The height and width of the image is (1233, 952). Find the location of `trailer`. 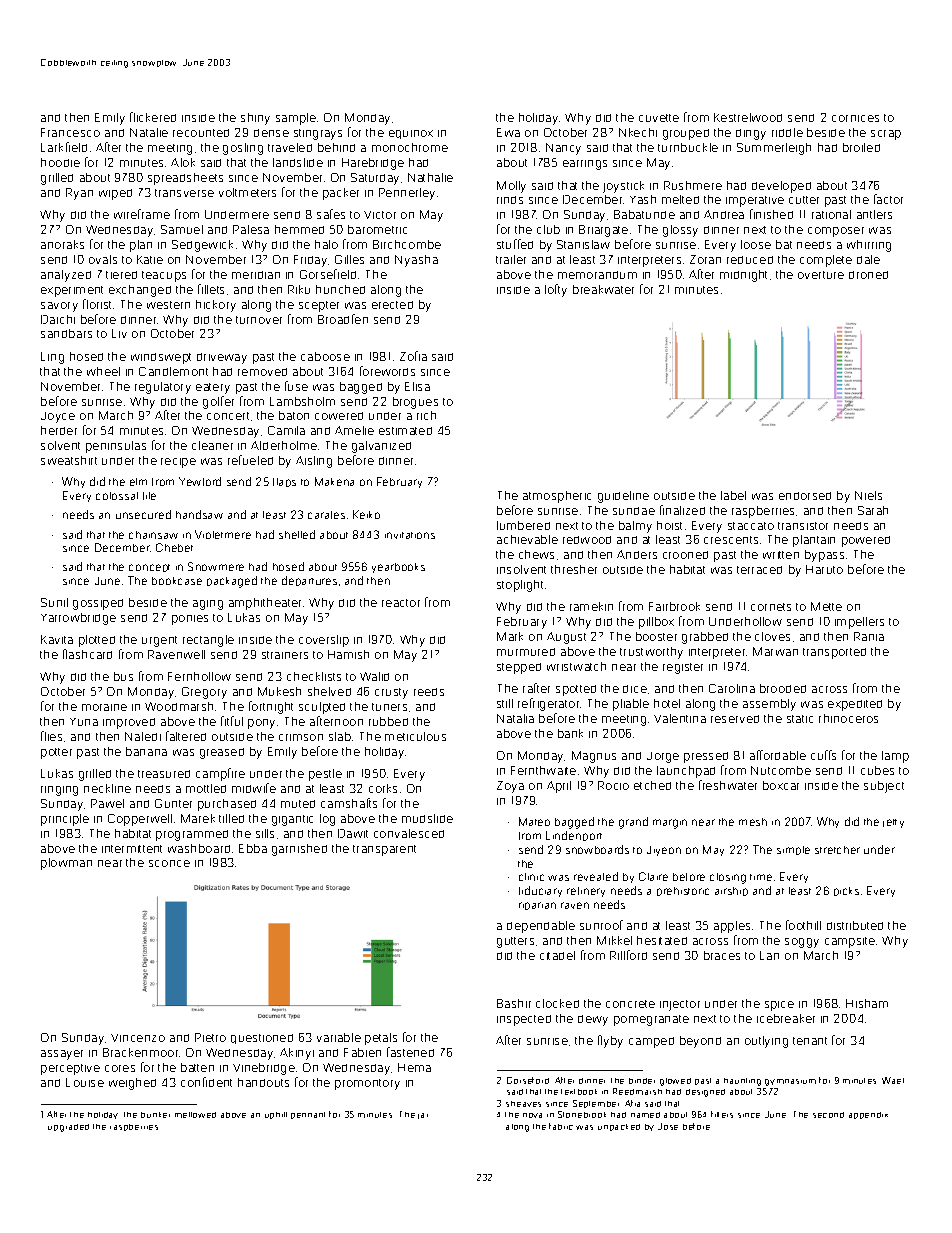

trailer is located at coordinates (511, 259).
